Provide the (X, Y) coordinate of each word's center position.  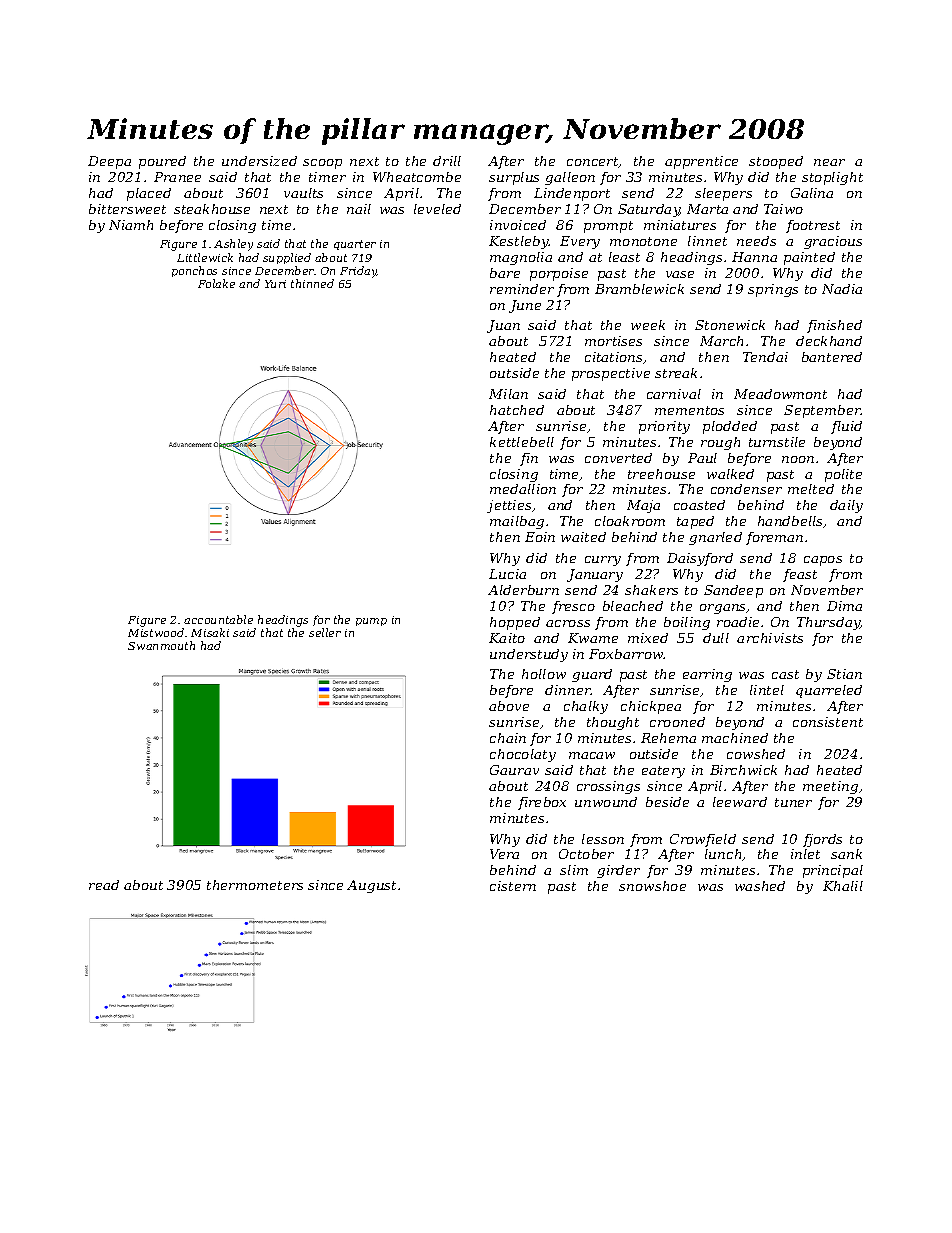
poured (162, 162)
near (829, 162)
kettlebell (522, 442)
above (509, 706)
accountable (218, 619)
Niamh (131, 225)
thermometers (255, 885)
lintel (767, 690)
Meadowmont (780, 394)
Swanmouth (161, 645)
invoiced (518, 225)
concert (593, 162)
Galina (812, 193)
